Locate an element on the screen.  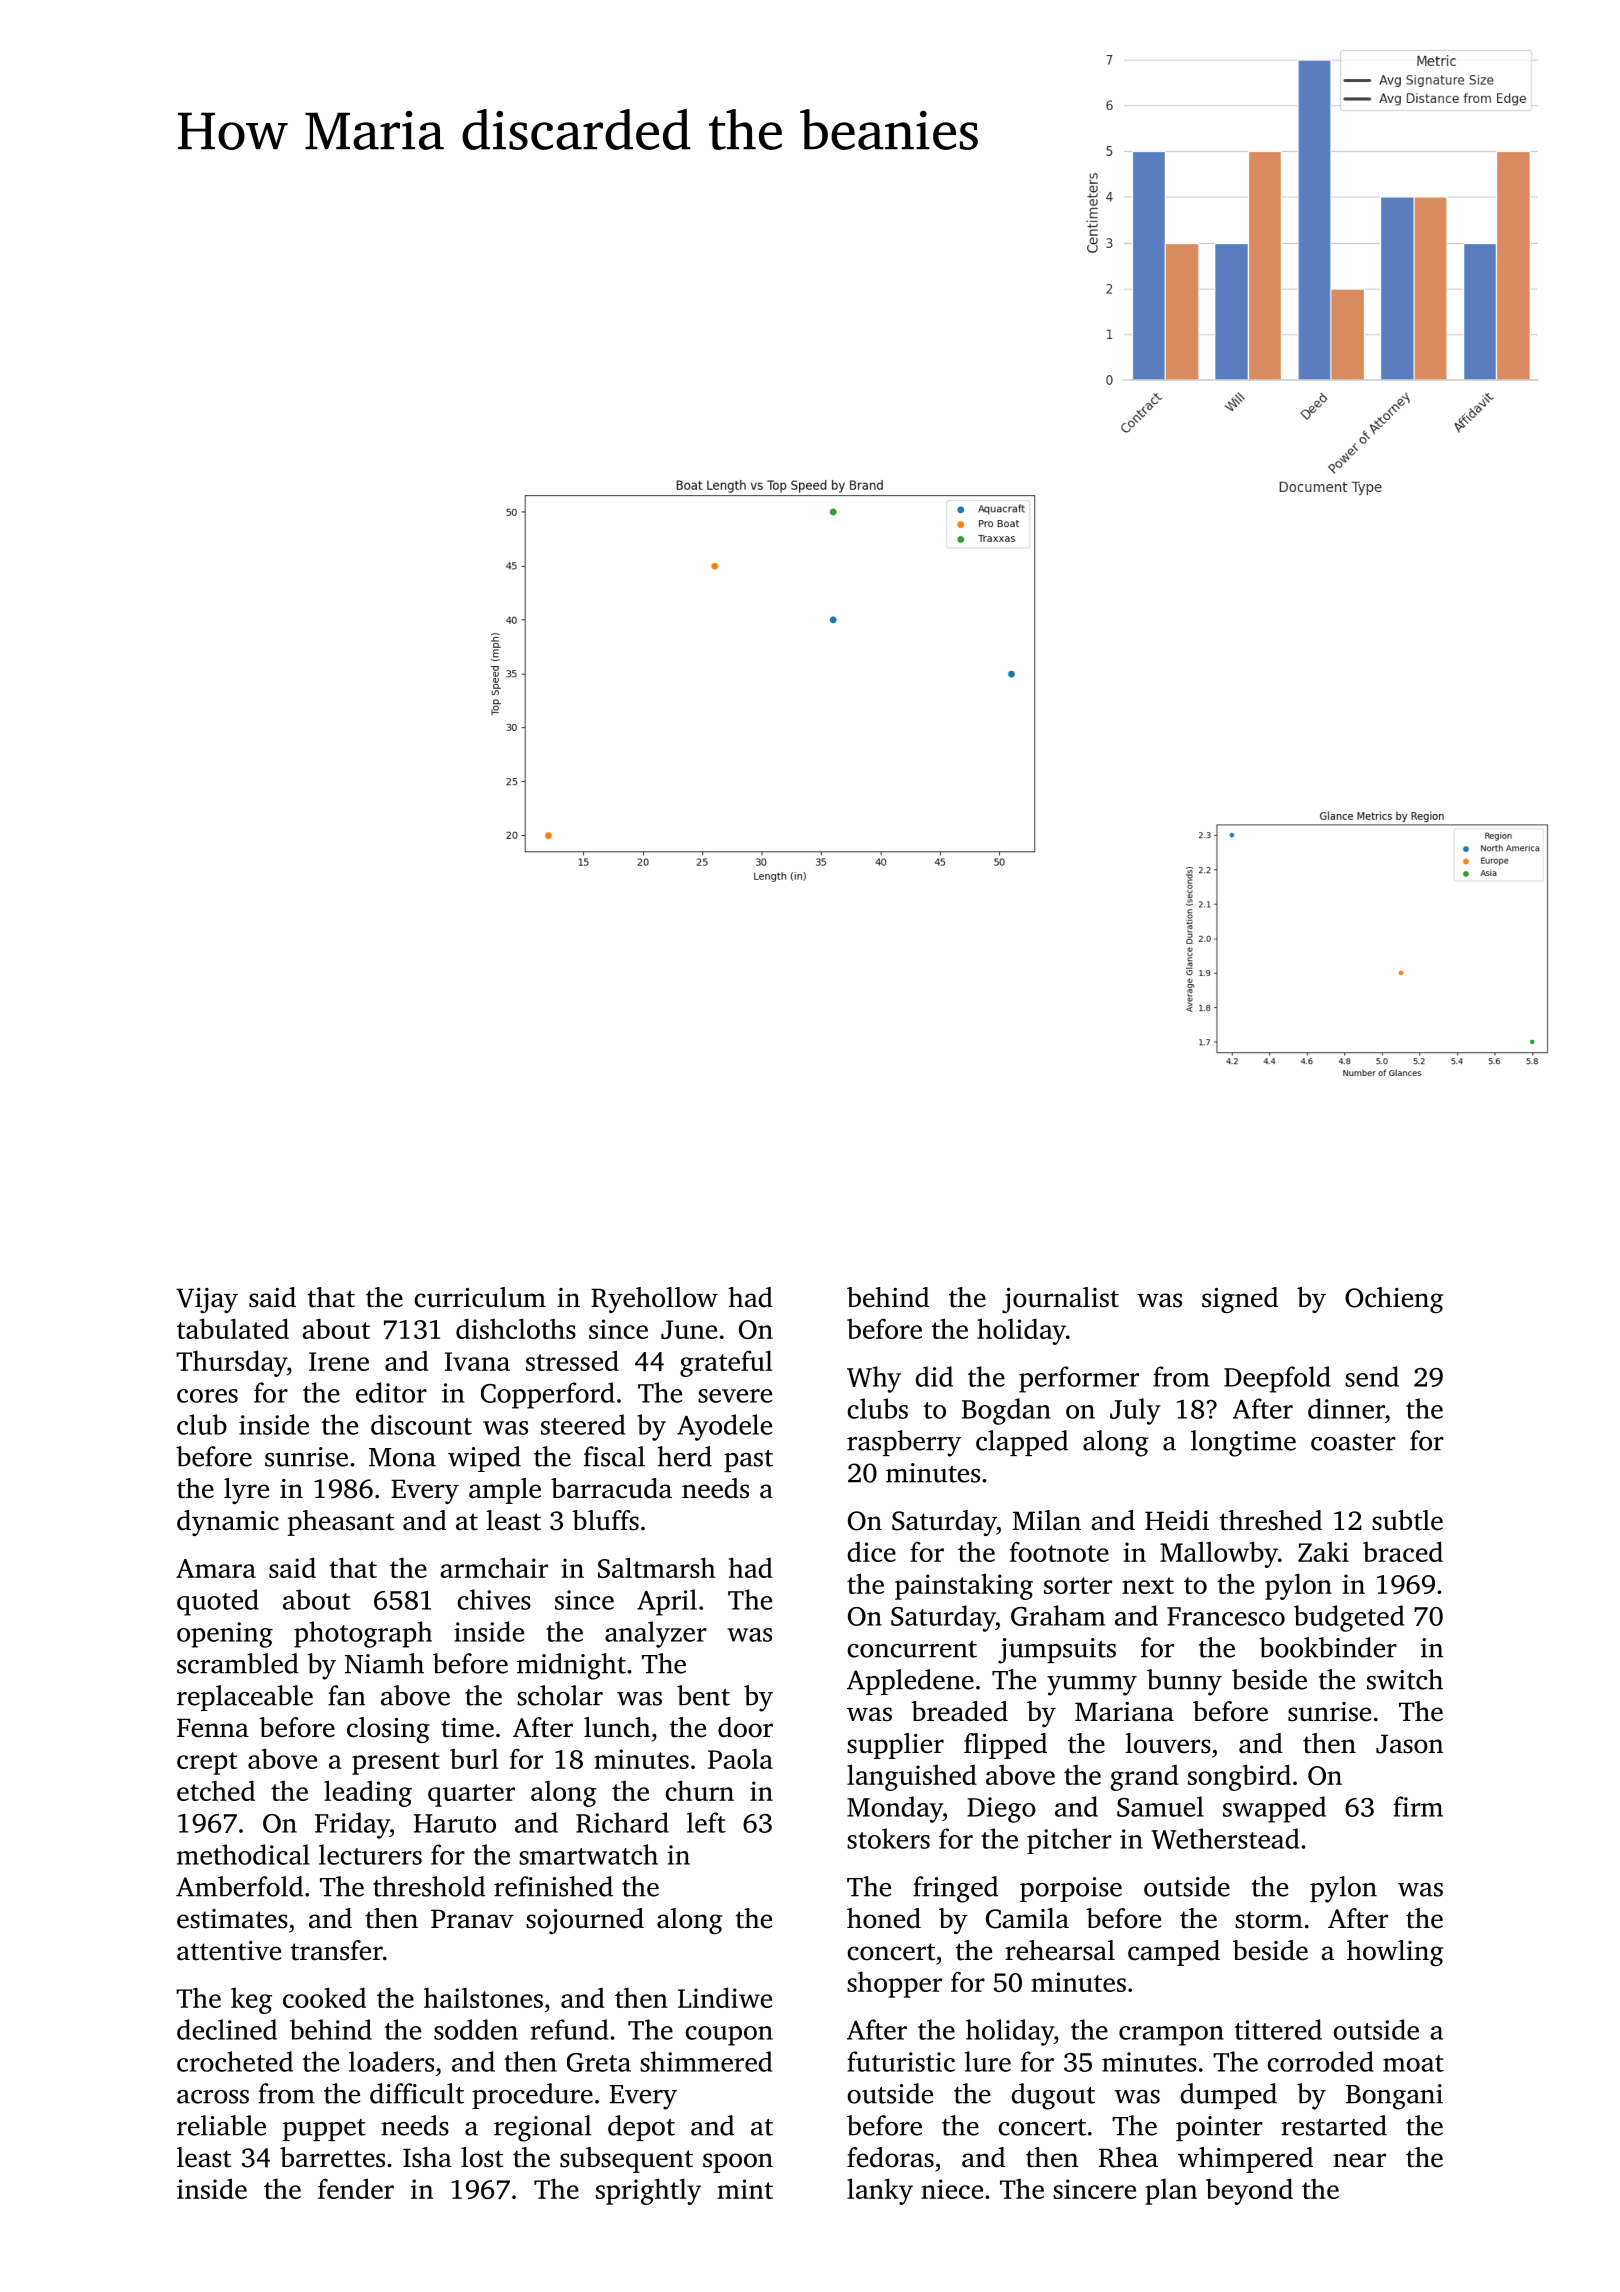
hailstones is located at coordinates (483, 1997).
